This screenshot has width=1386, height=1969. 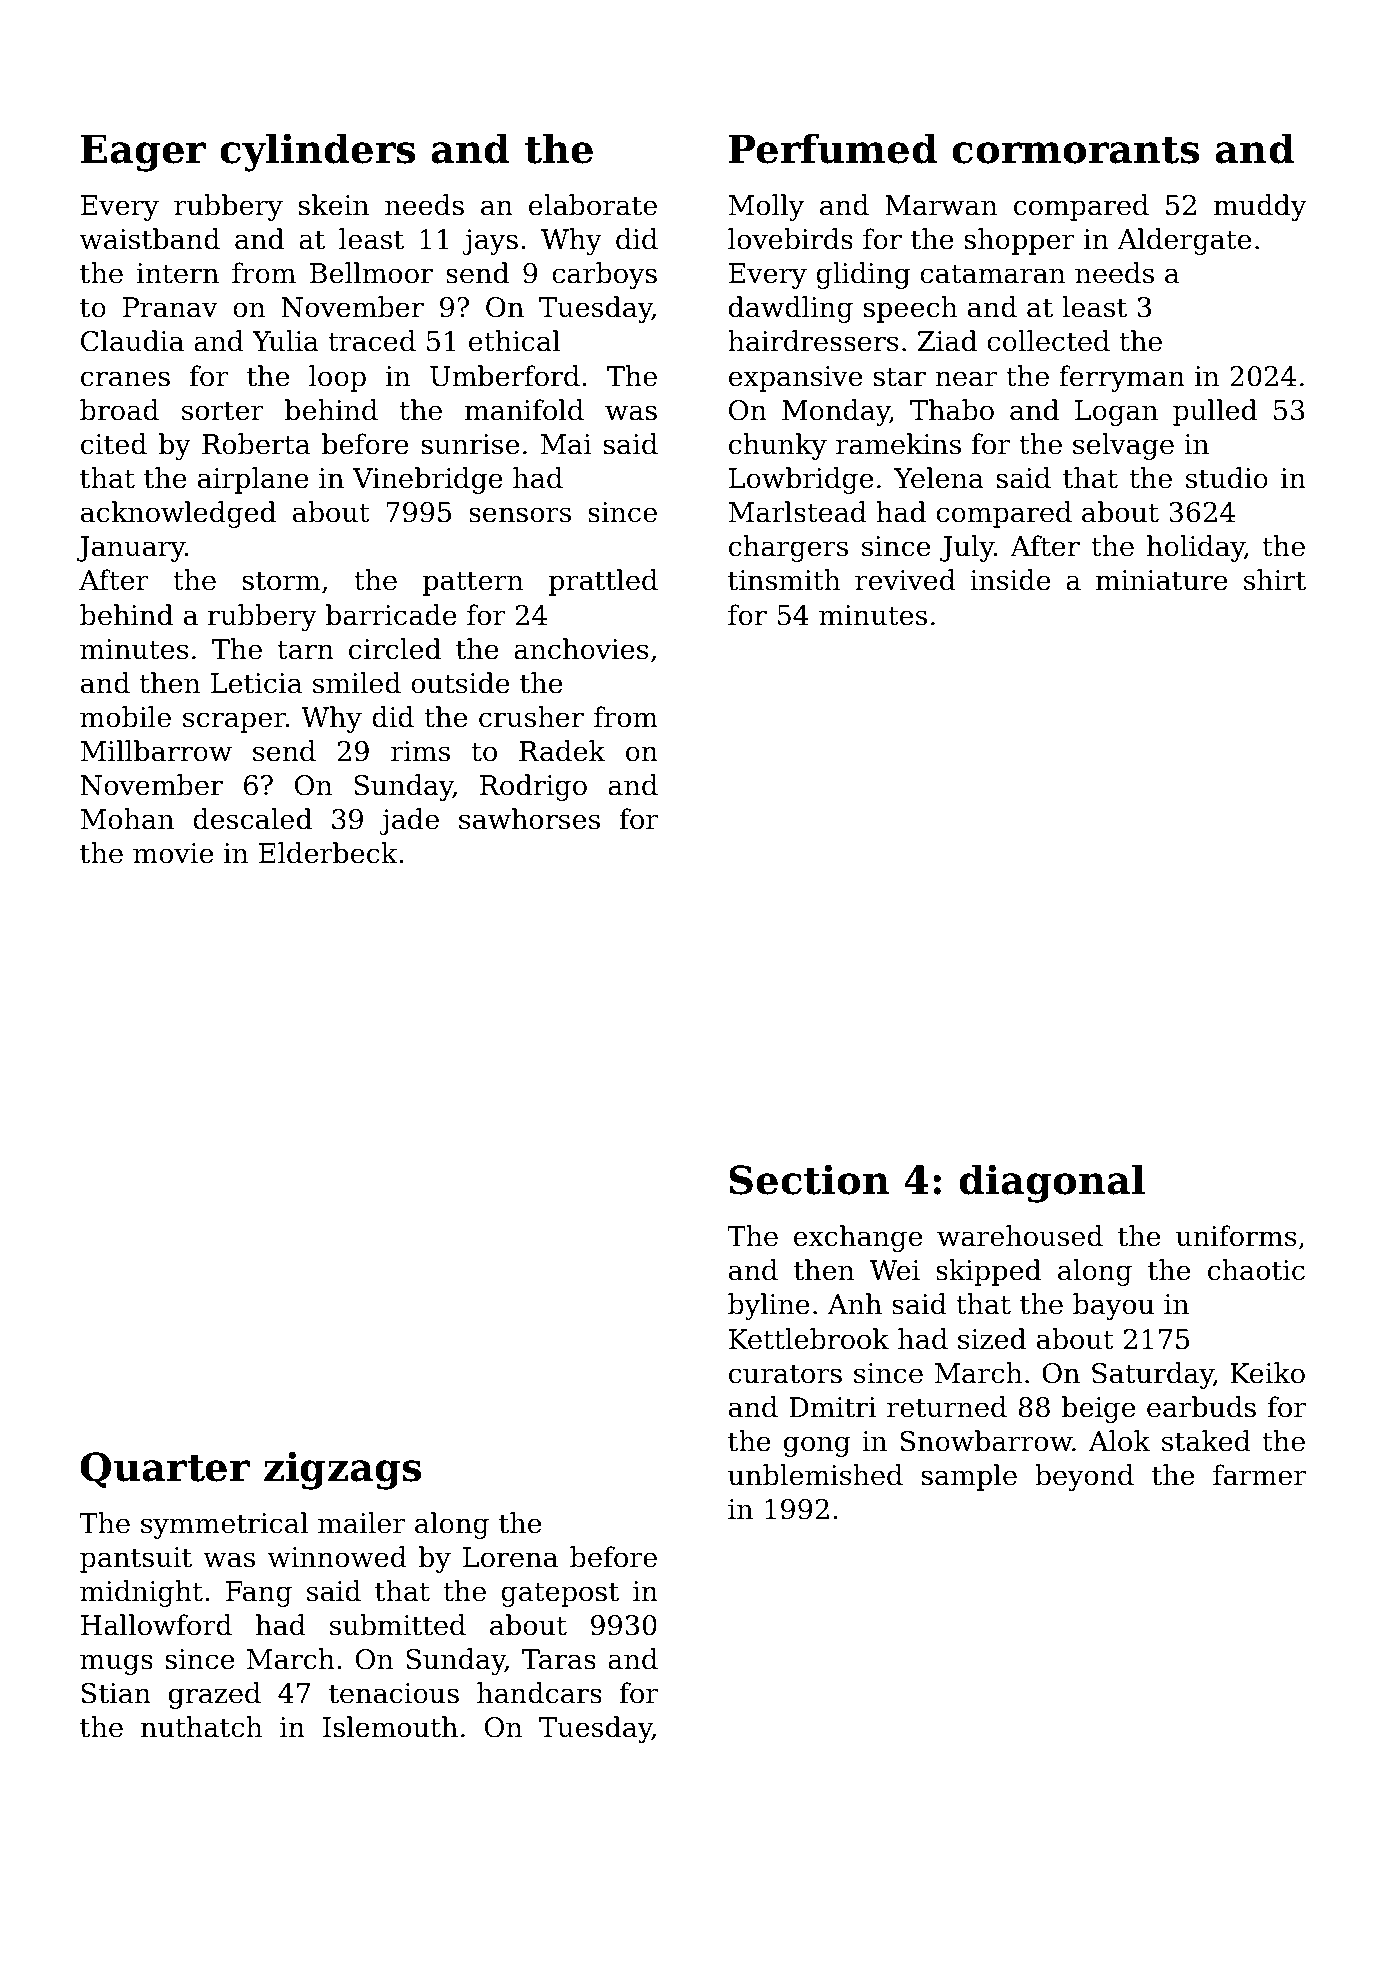 What do you see at coordinates (1256, 1270) in the screenshot?
I see `chaotic` at bounding box center [1256, 1270].
